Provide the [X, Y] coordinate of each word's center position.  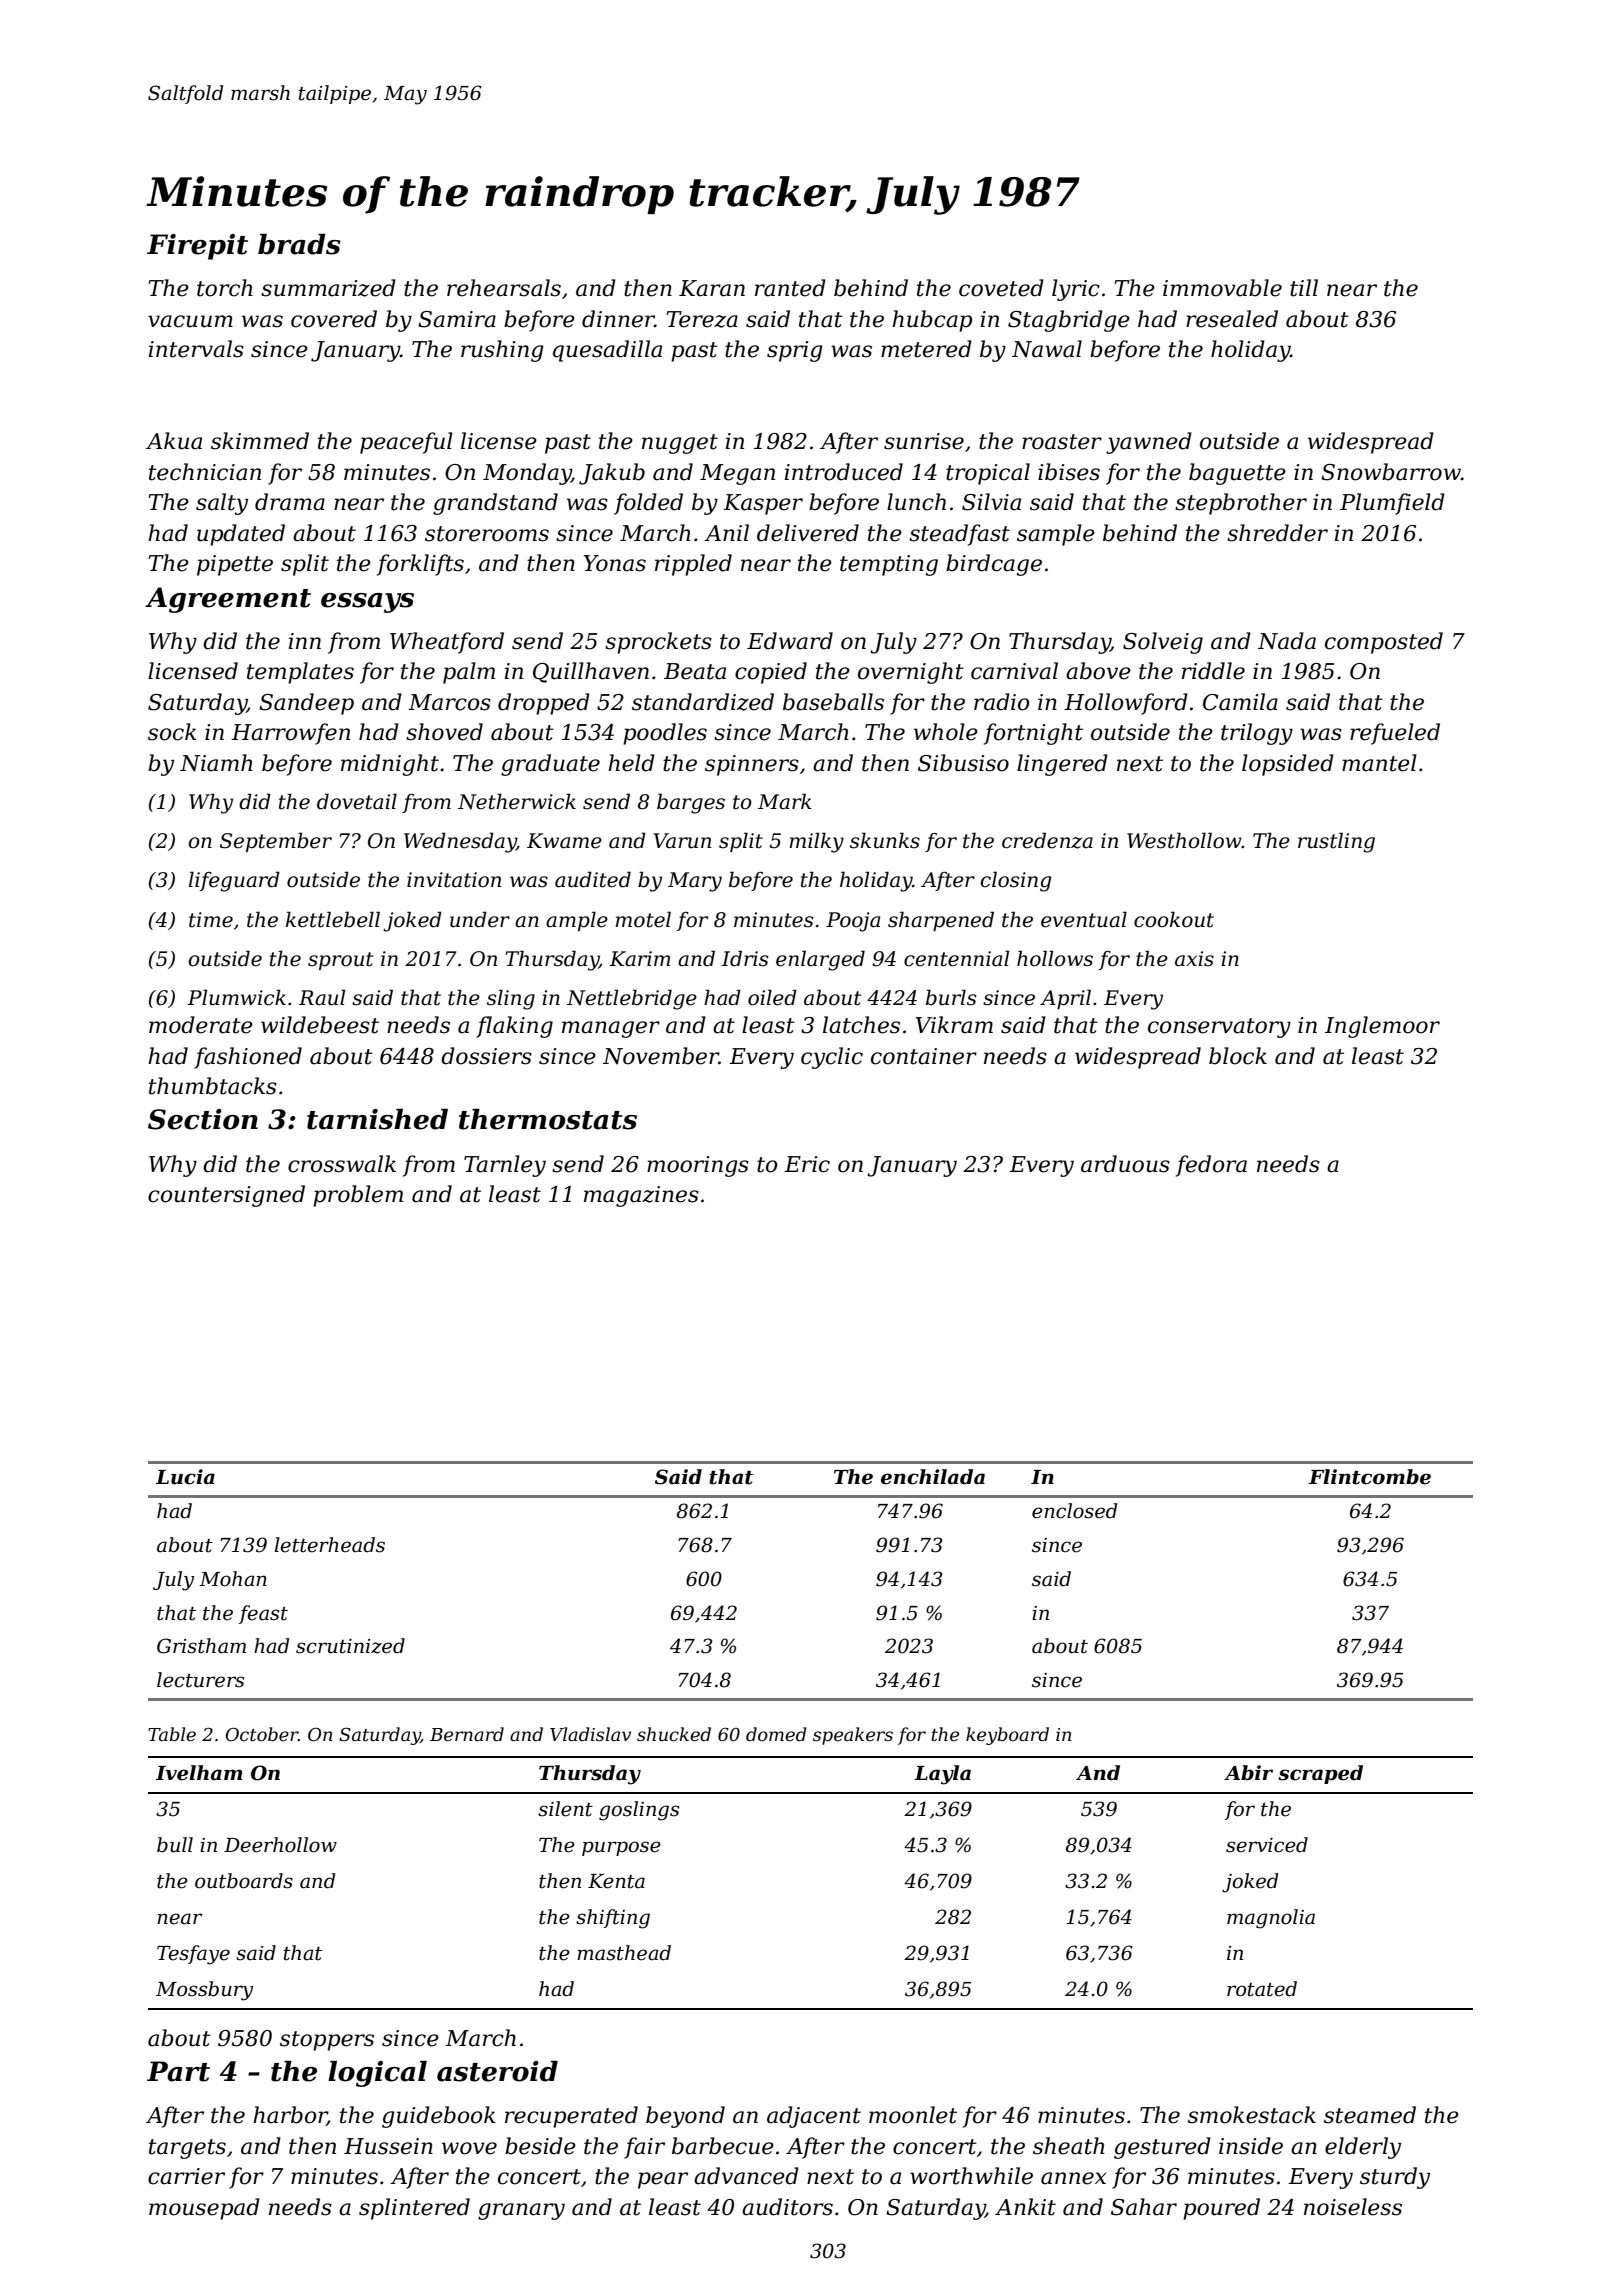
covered [334, 319]
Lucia [185, 1477]
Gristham [201, 1646]
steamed [1370, 2115]
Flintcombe [1370, 1477]
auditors [787, 2207]
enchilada [933, 1477]
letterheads [330, 1545]
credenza [1047, 840]
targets [187, 2149]
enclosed [1074, 1511]
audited [593, 879]
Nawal [1047, 349]
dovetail [357, 801]
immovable [1222, 288]
